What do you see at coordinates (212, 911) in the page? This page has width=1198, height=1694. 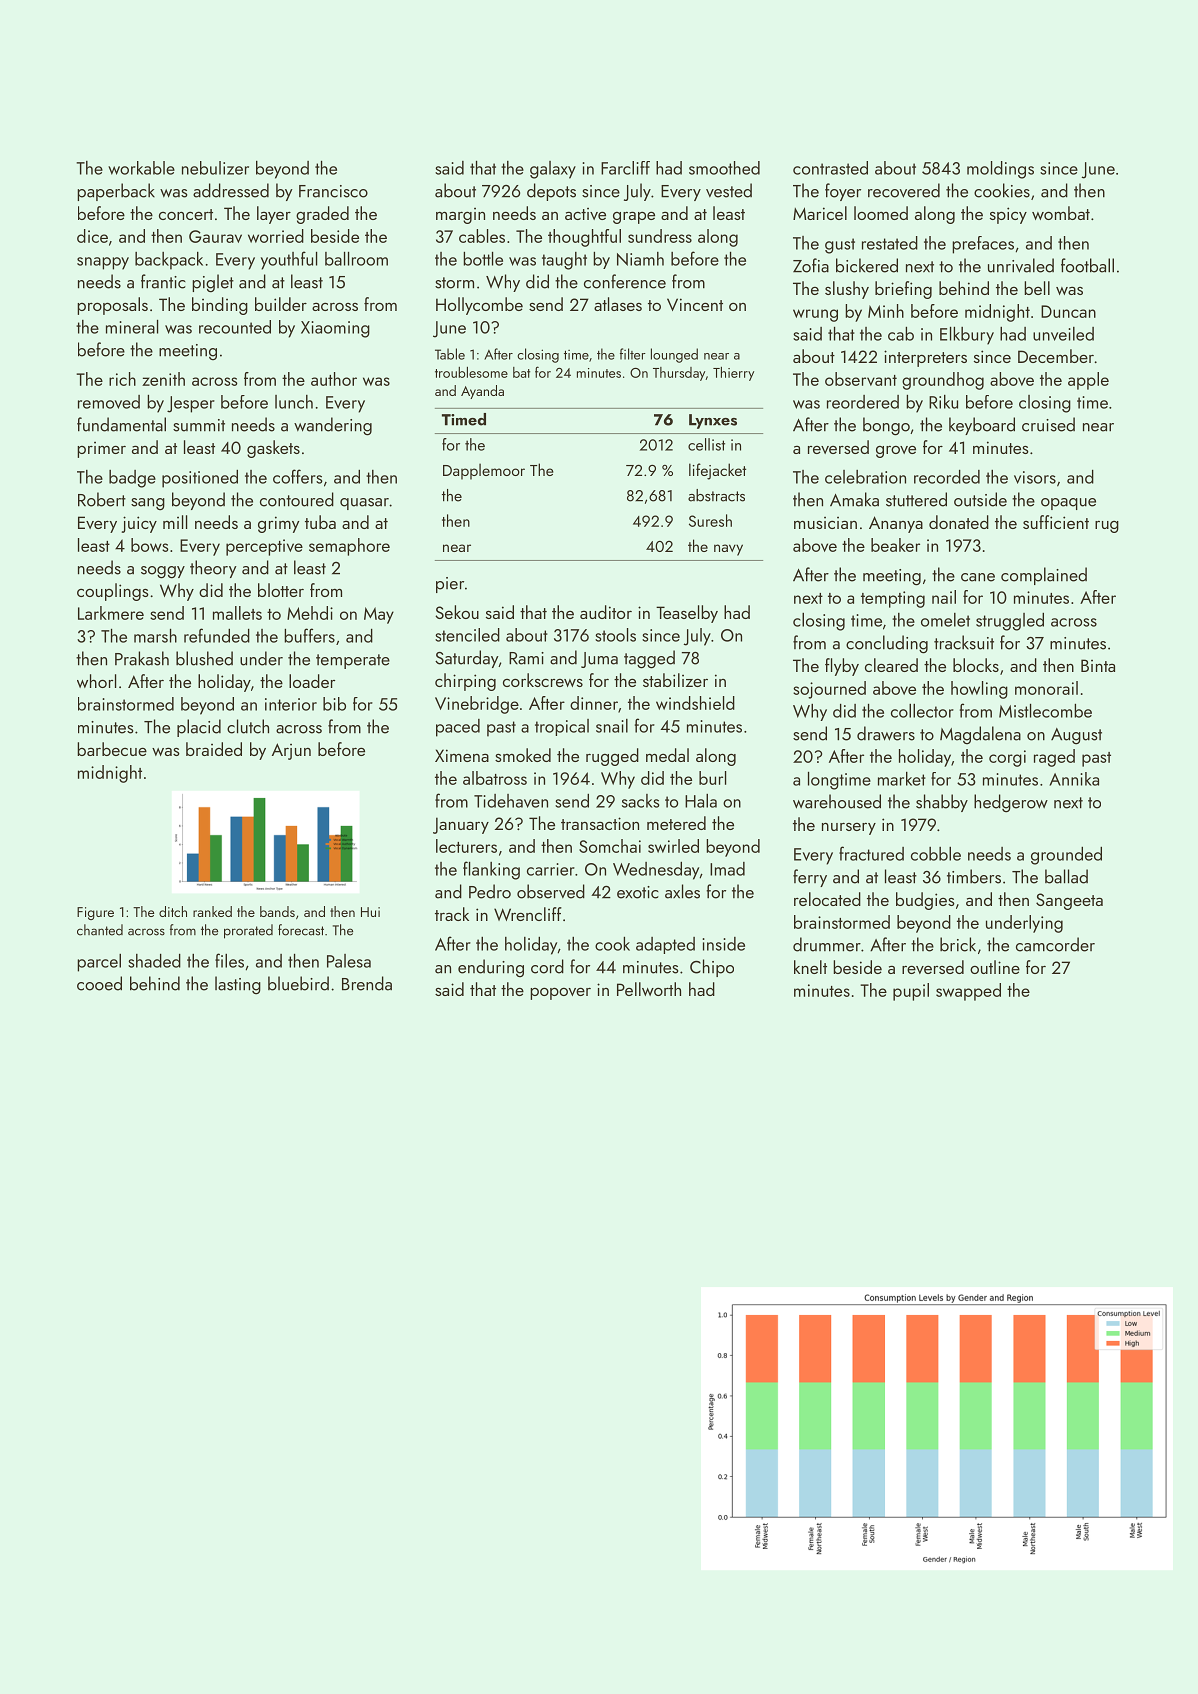 I see `ranked` at bounding box center [212, 911].
